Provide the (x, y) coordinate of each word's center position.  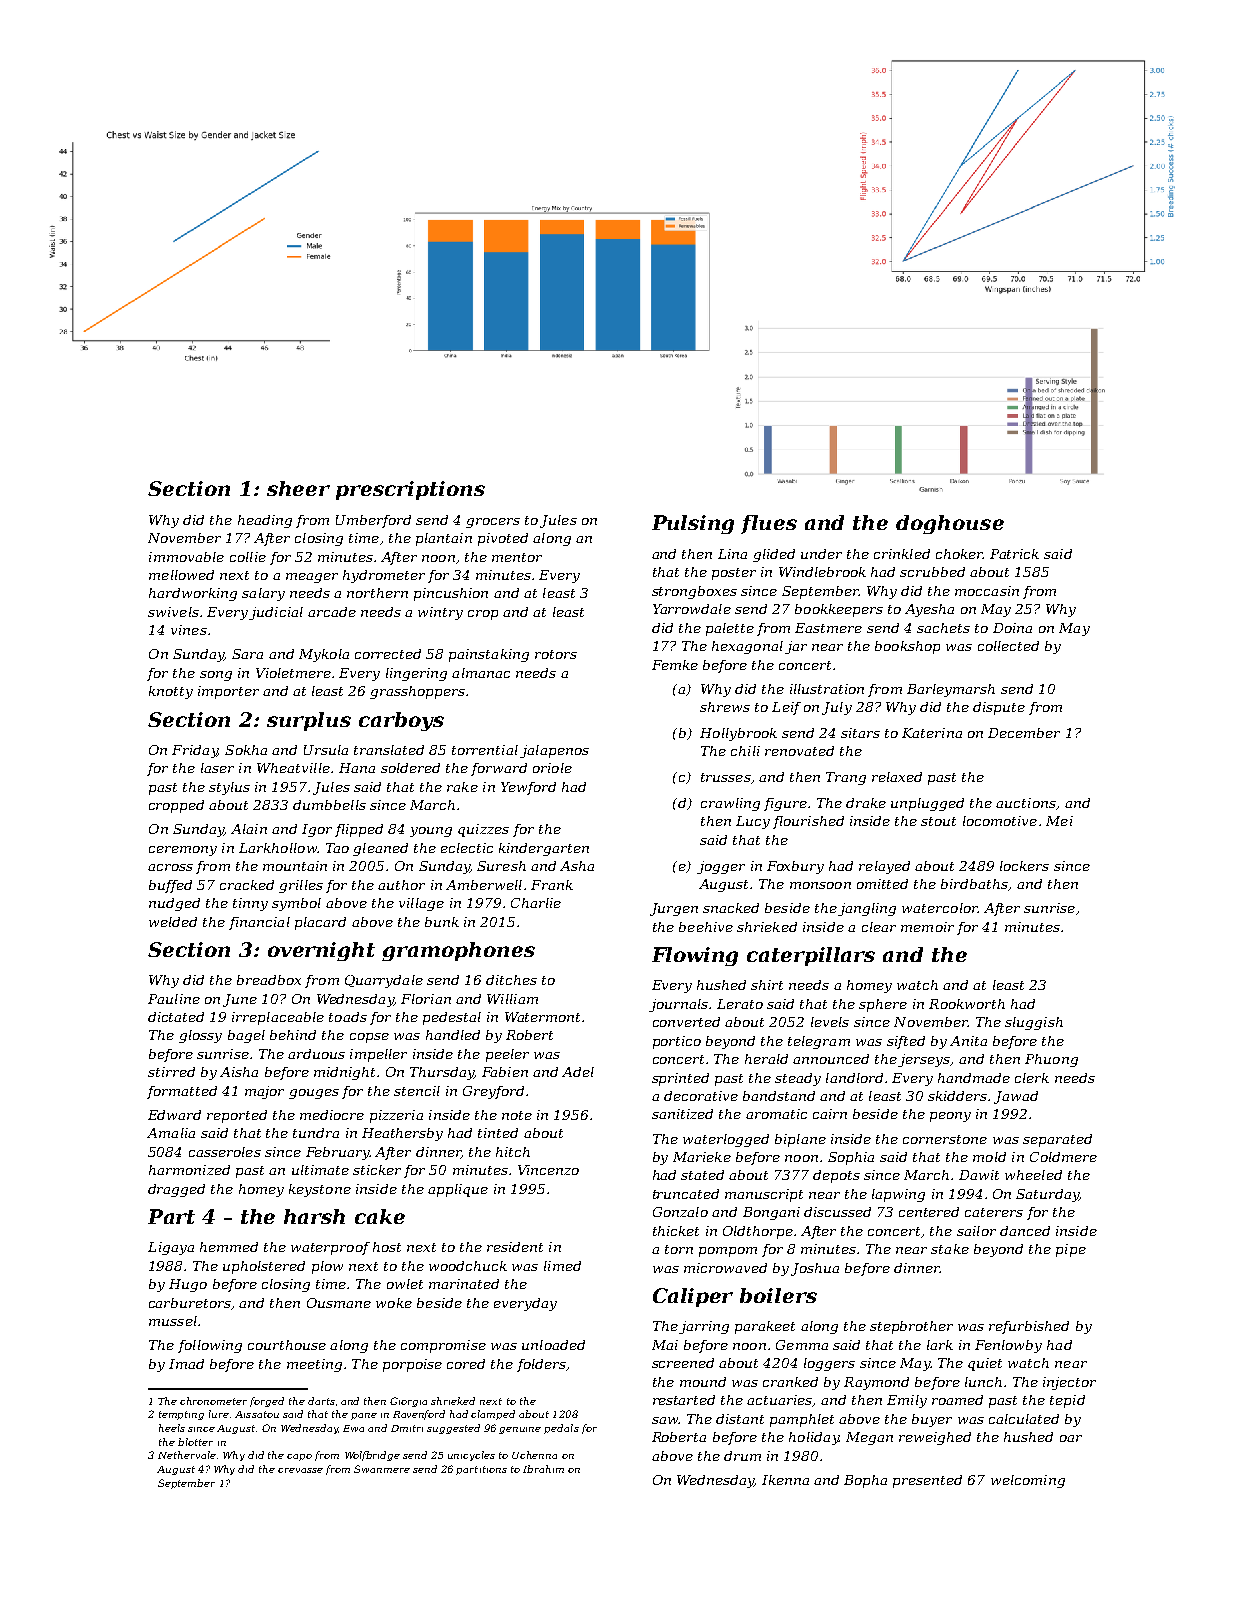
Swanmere (382, 1469)
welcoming (1028, 1481)
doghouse (950, 524)
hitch (513, 1152)
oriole (552, 768)
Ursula (326, 750)
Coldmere (1063, 1157)
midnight (344, 1073)
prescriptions (410, 490)
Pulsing (693, 524)
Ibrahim (543, 1469)
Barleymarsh (951, 690)
